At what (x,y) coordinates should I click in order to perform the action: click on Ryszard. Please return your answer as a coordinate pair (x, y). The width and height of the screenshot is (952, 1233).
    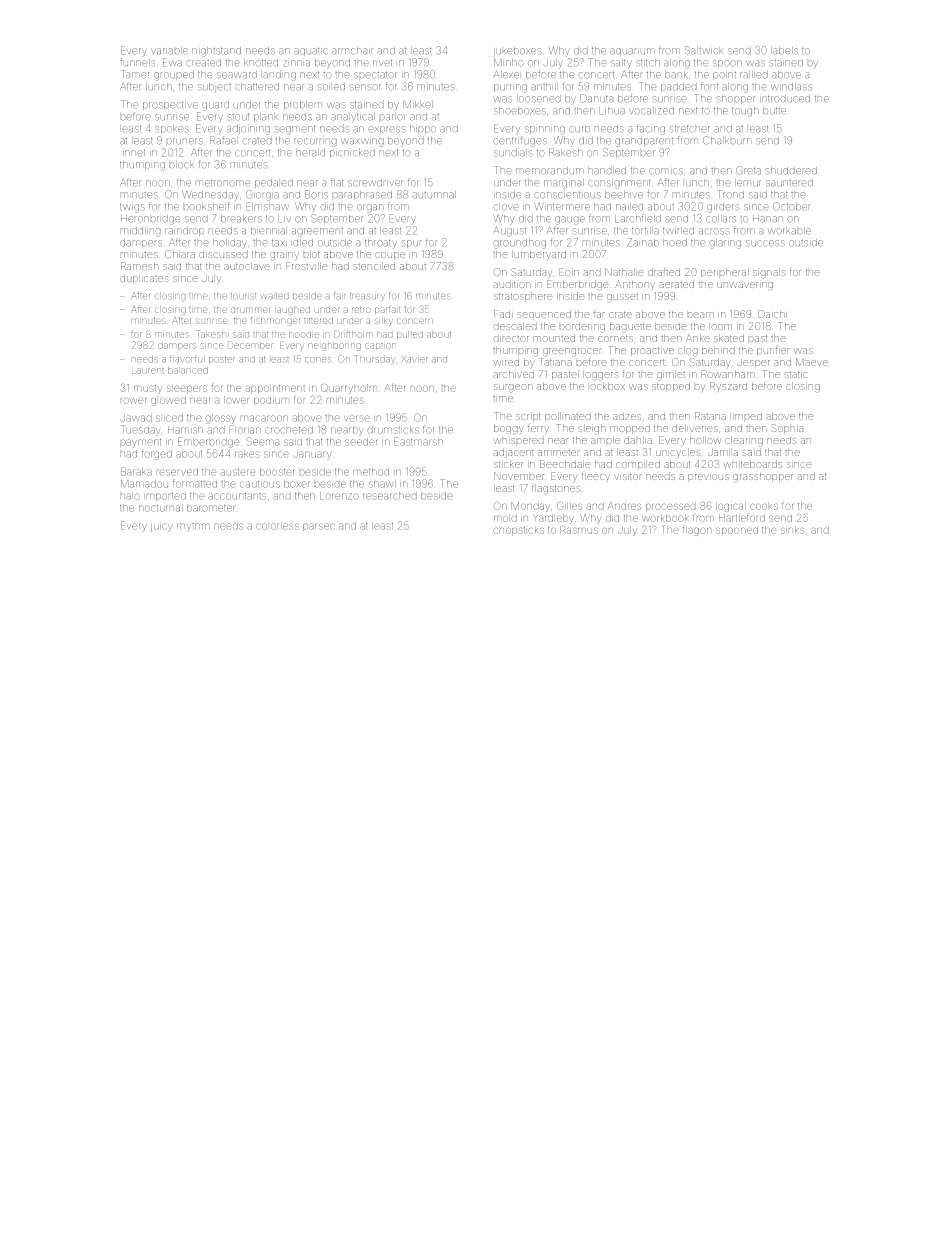
    Looking at the image, I should click on (728, 386).
